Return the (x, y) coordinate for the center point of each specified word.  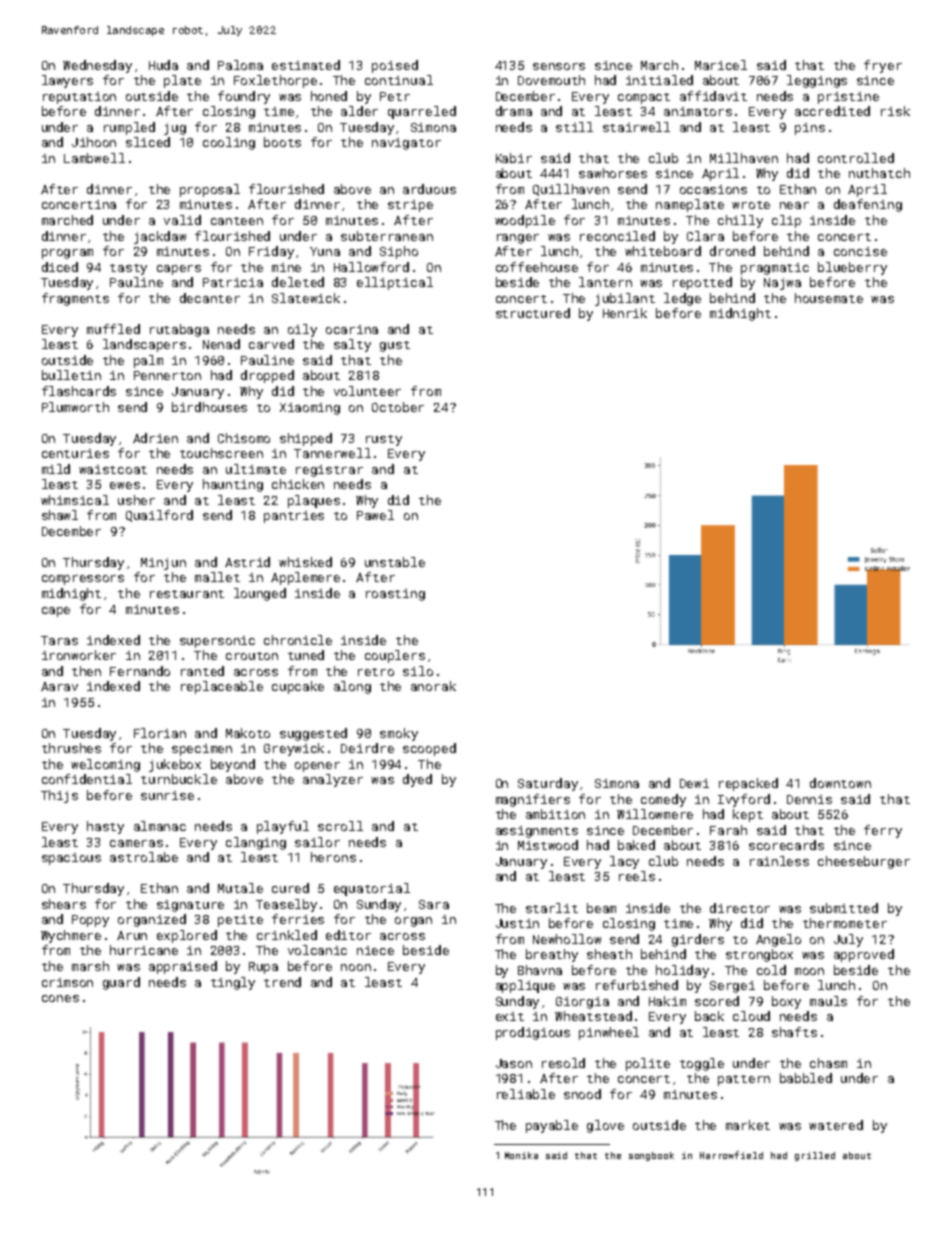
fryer (883, 66)
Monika (521, 1155)
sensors (559, 66)
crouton (252, 656)
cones (60, 998)
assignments (537, 832)
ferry (883, 831)
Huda (163, 65)
